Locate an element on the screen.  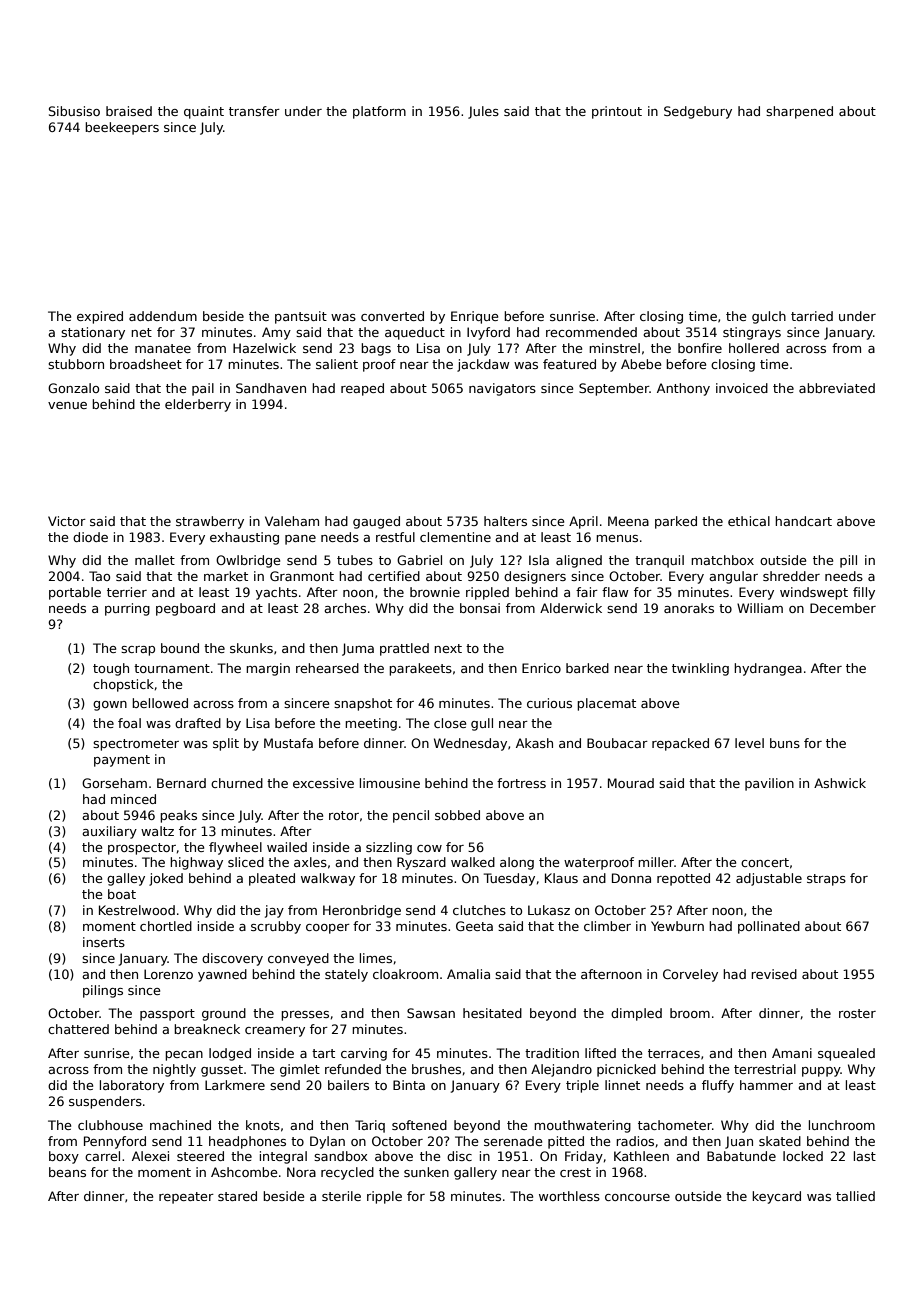
roster is located at coordinates (857, 1013).
